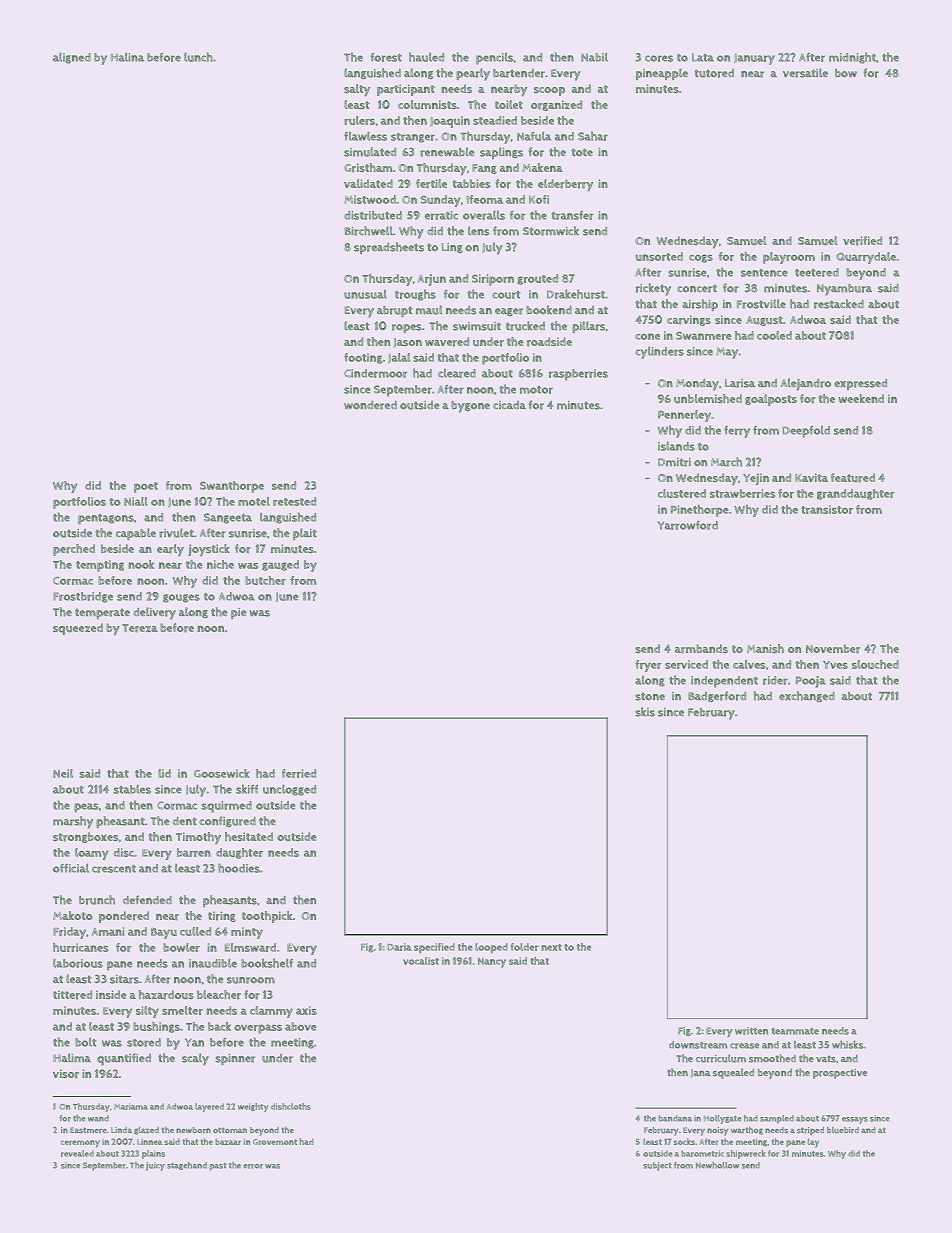 This screenshot has width=952, height=1233. What do you see at coordinates (657, 1166) in the screenshot?
I see `subject` at bounding box center [657, 1166].
